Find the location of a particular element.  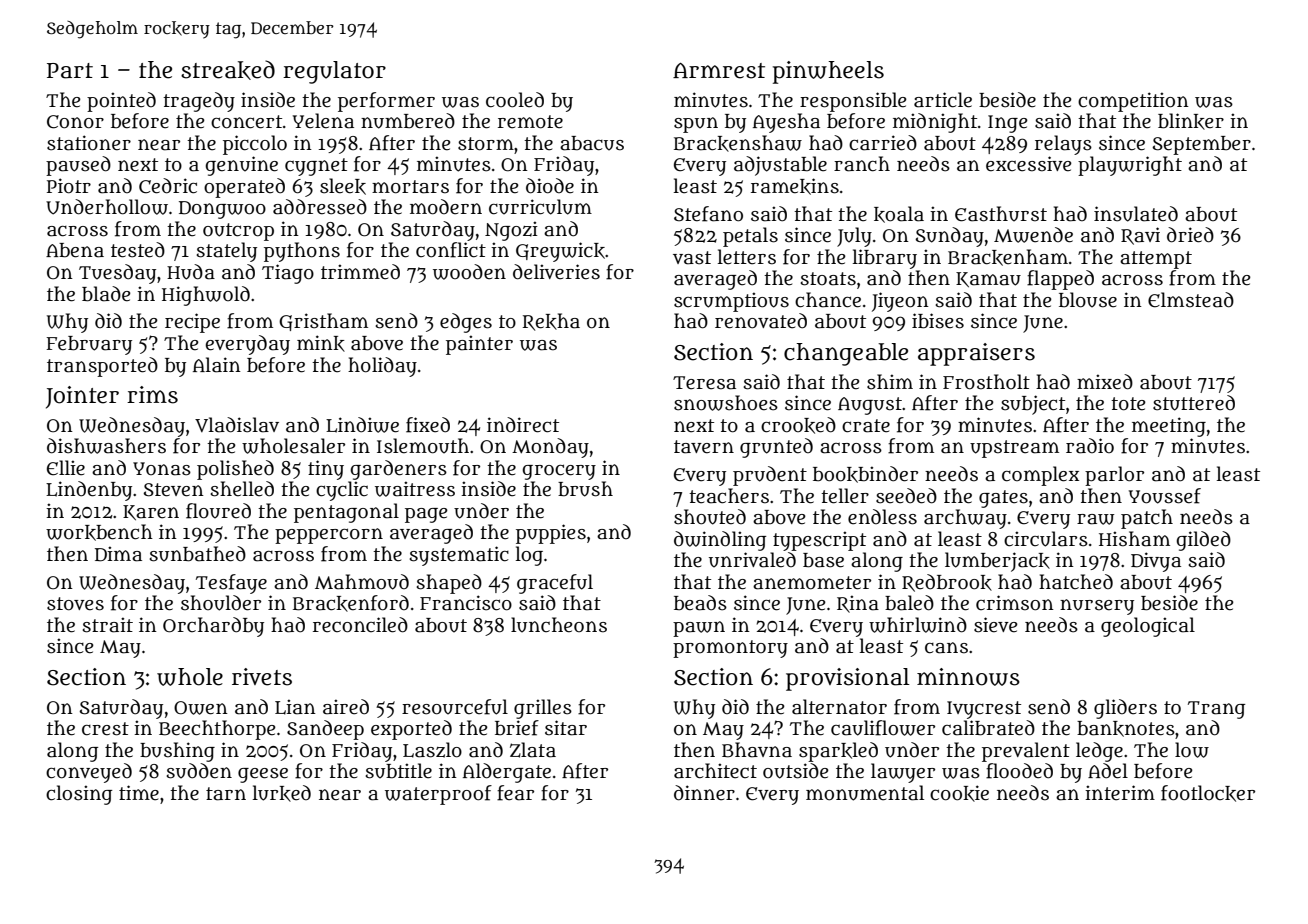

competition is located at coordinates (1133, 102).
